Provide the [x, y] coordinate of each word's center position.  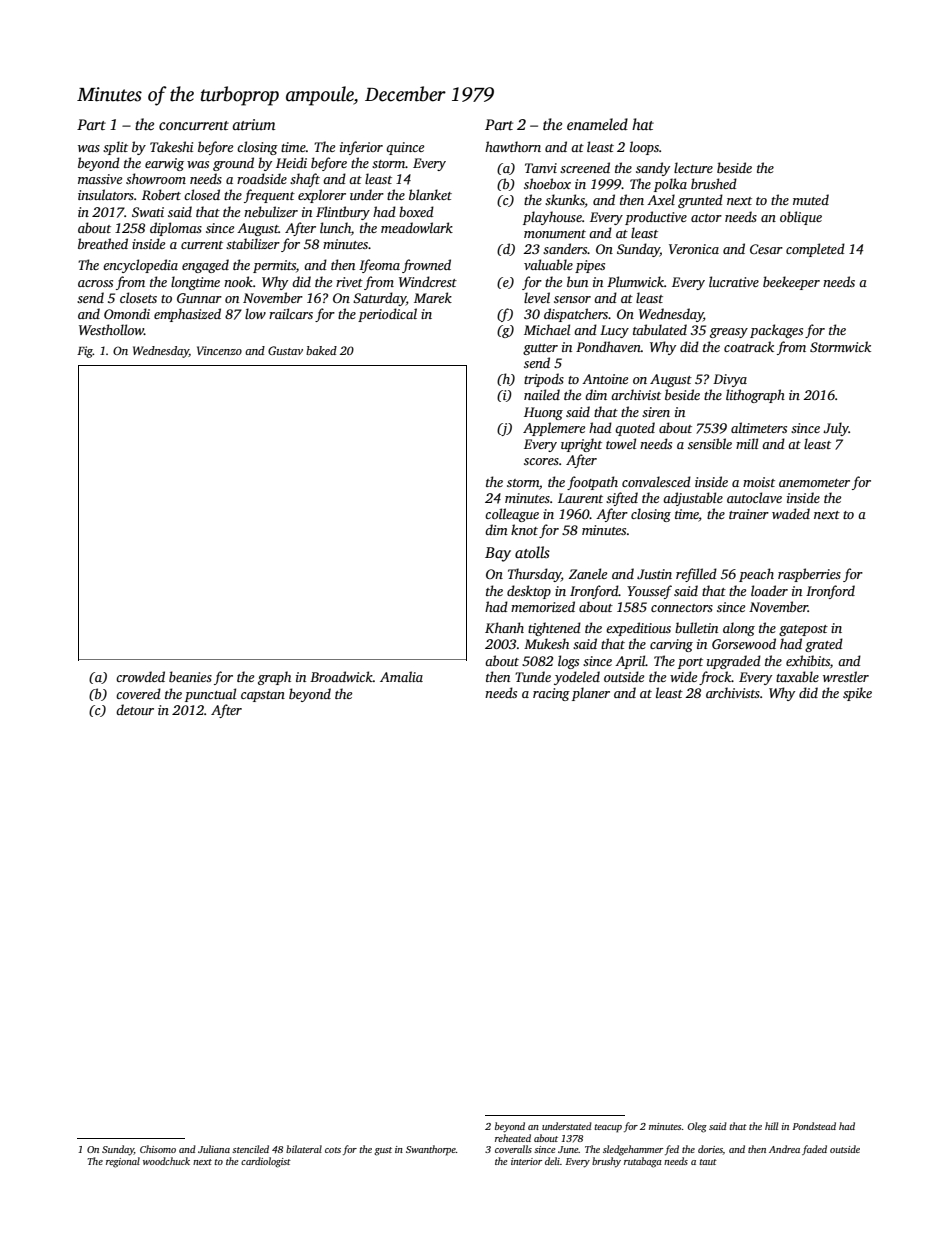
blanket [430, 194]
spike [857, 694]
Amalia [401, 676]
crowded [140, 676]
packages [776, 331]
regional [123, 1162]
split [115, 148]
